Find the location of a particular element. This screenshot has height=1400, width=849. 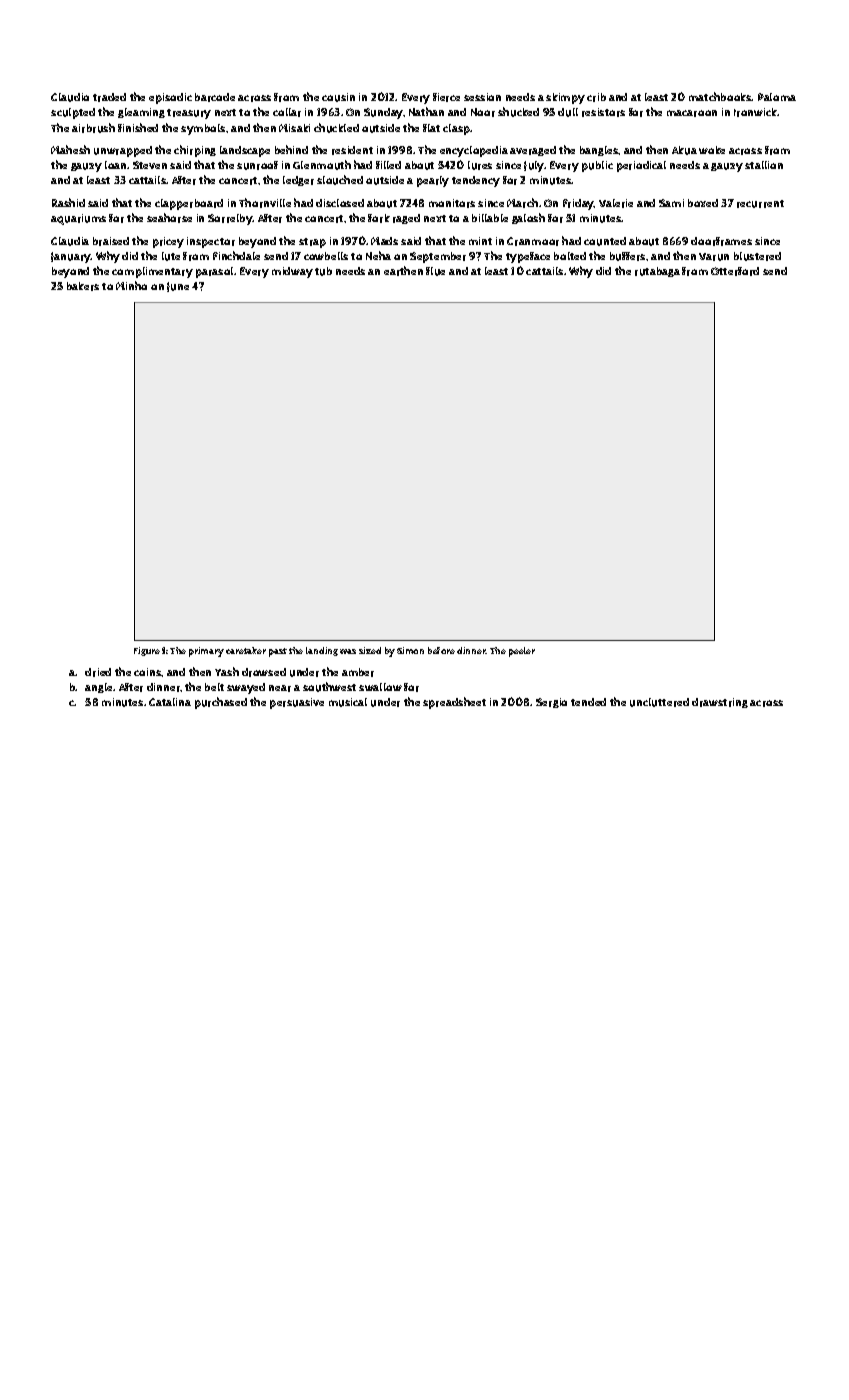

aquariums is located at coordinates (78, 219).
